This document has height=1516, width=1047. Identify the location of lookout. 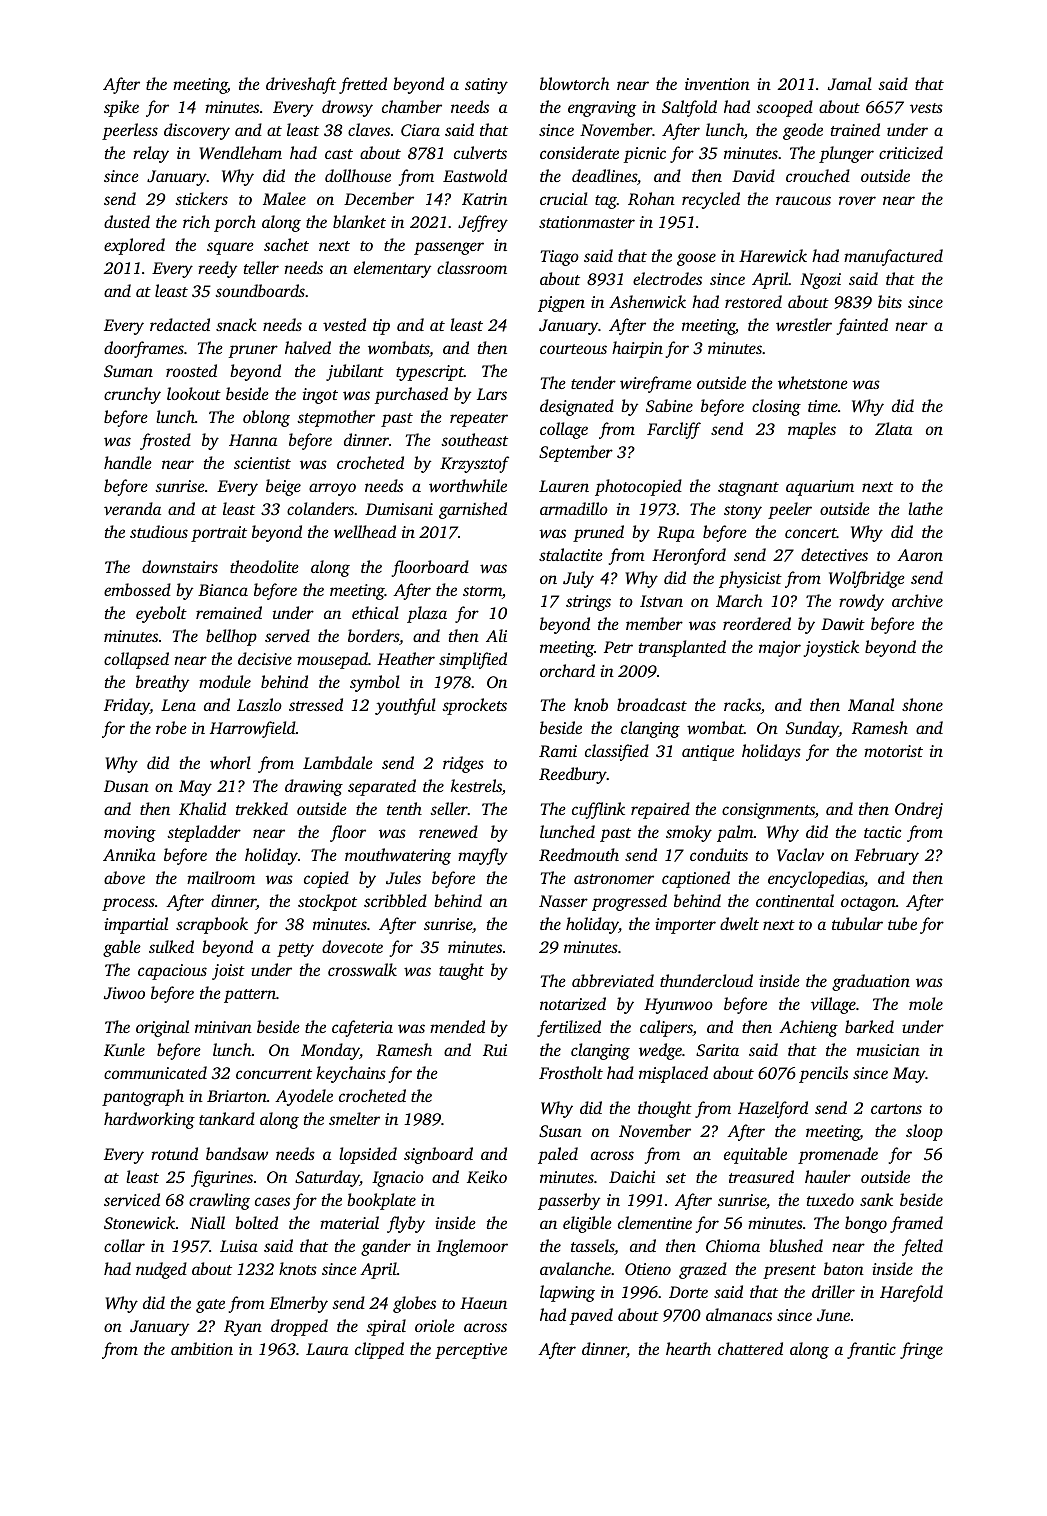
(194, 393).
